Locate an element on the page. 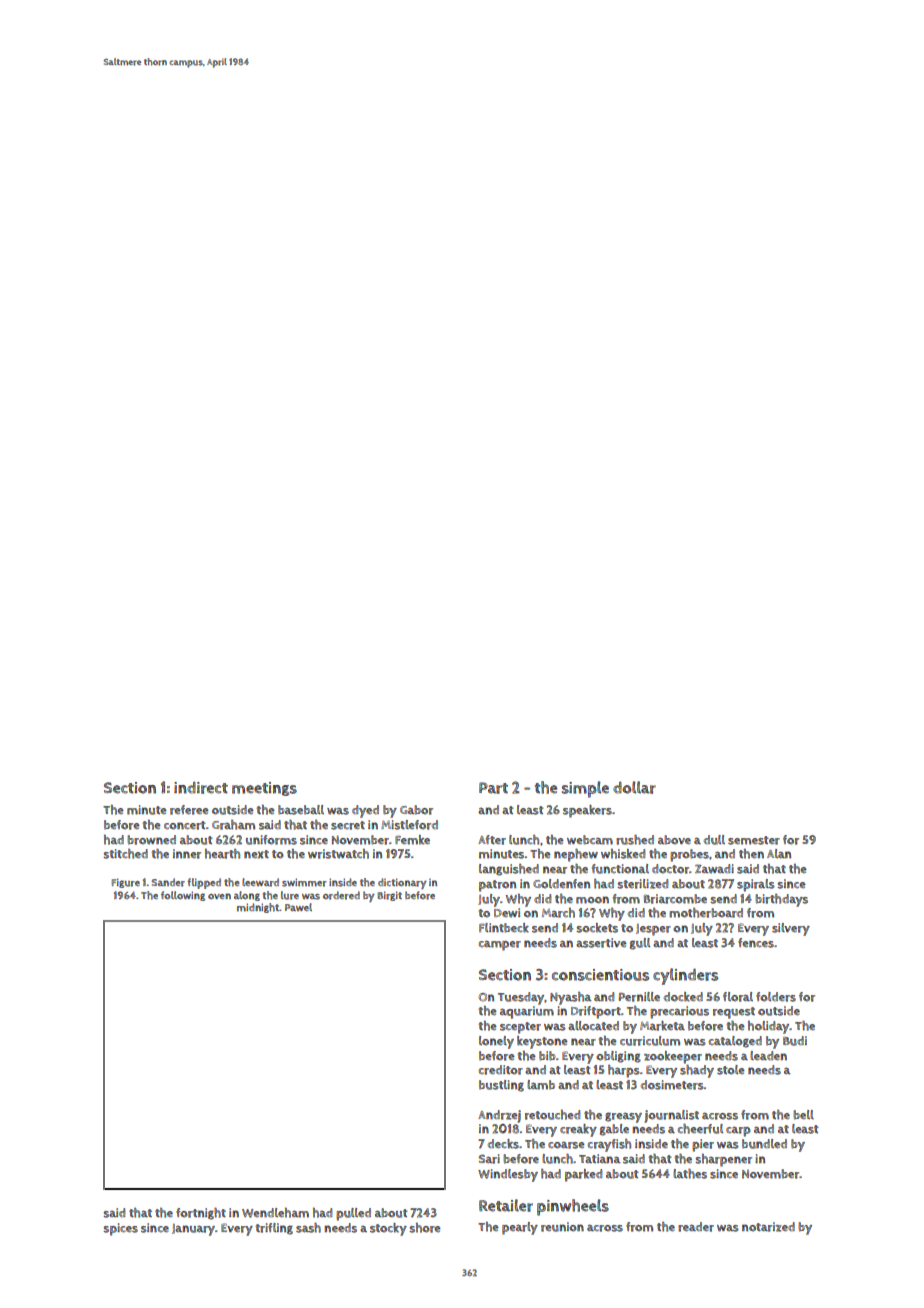  dollar is located at coordinates (634, 787).
